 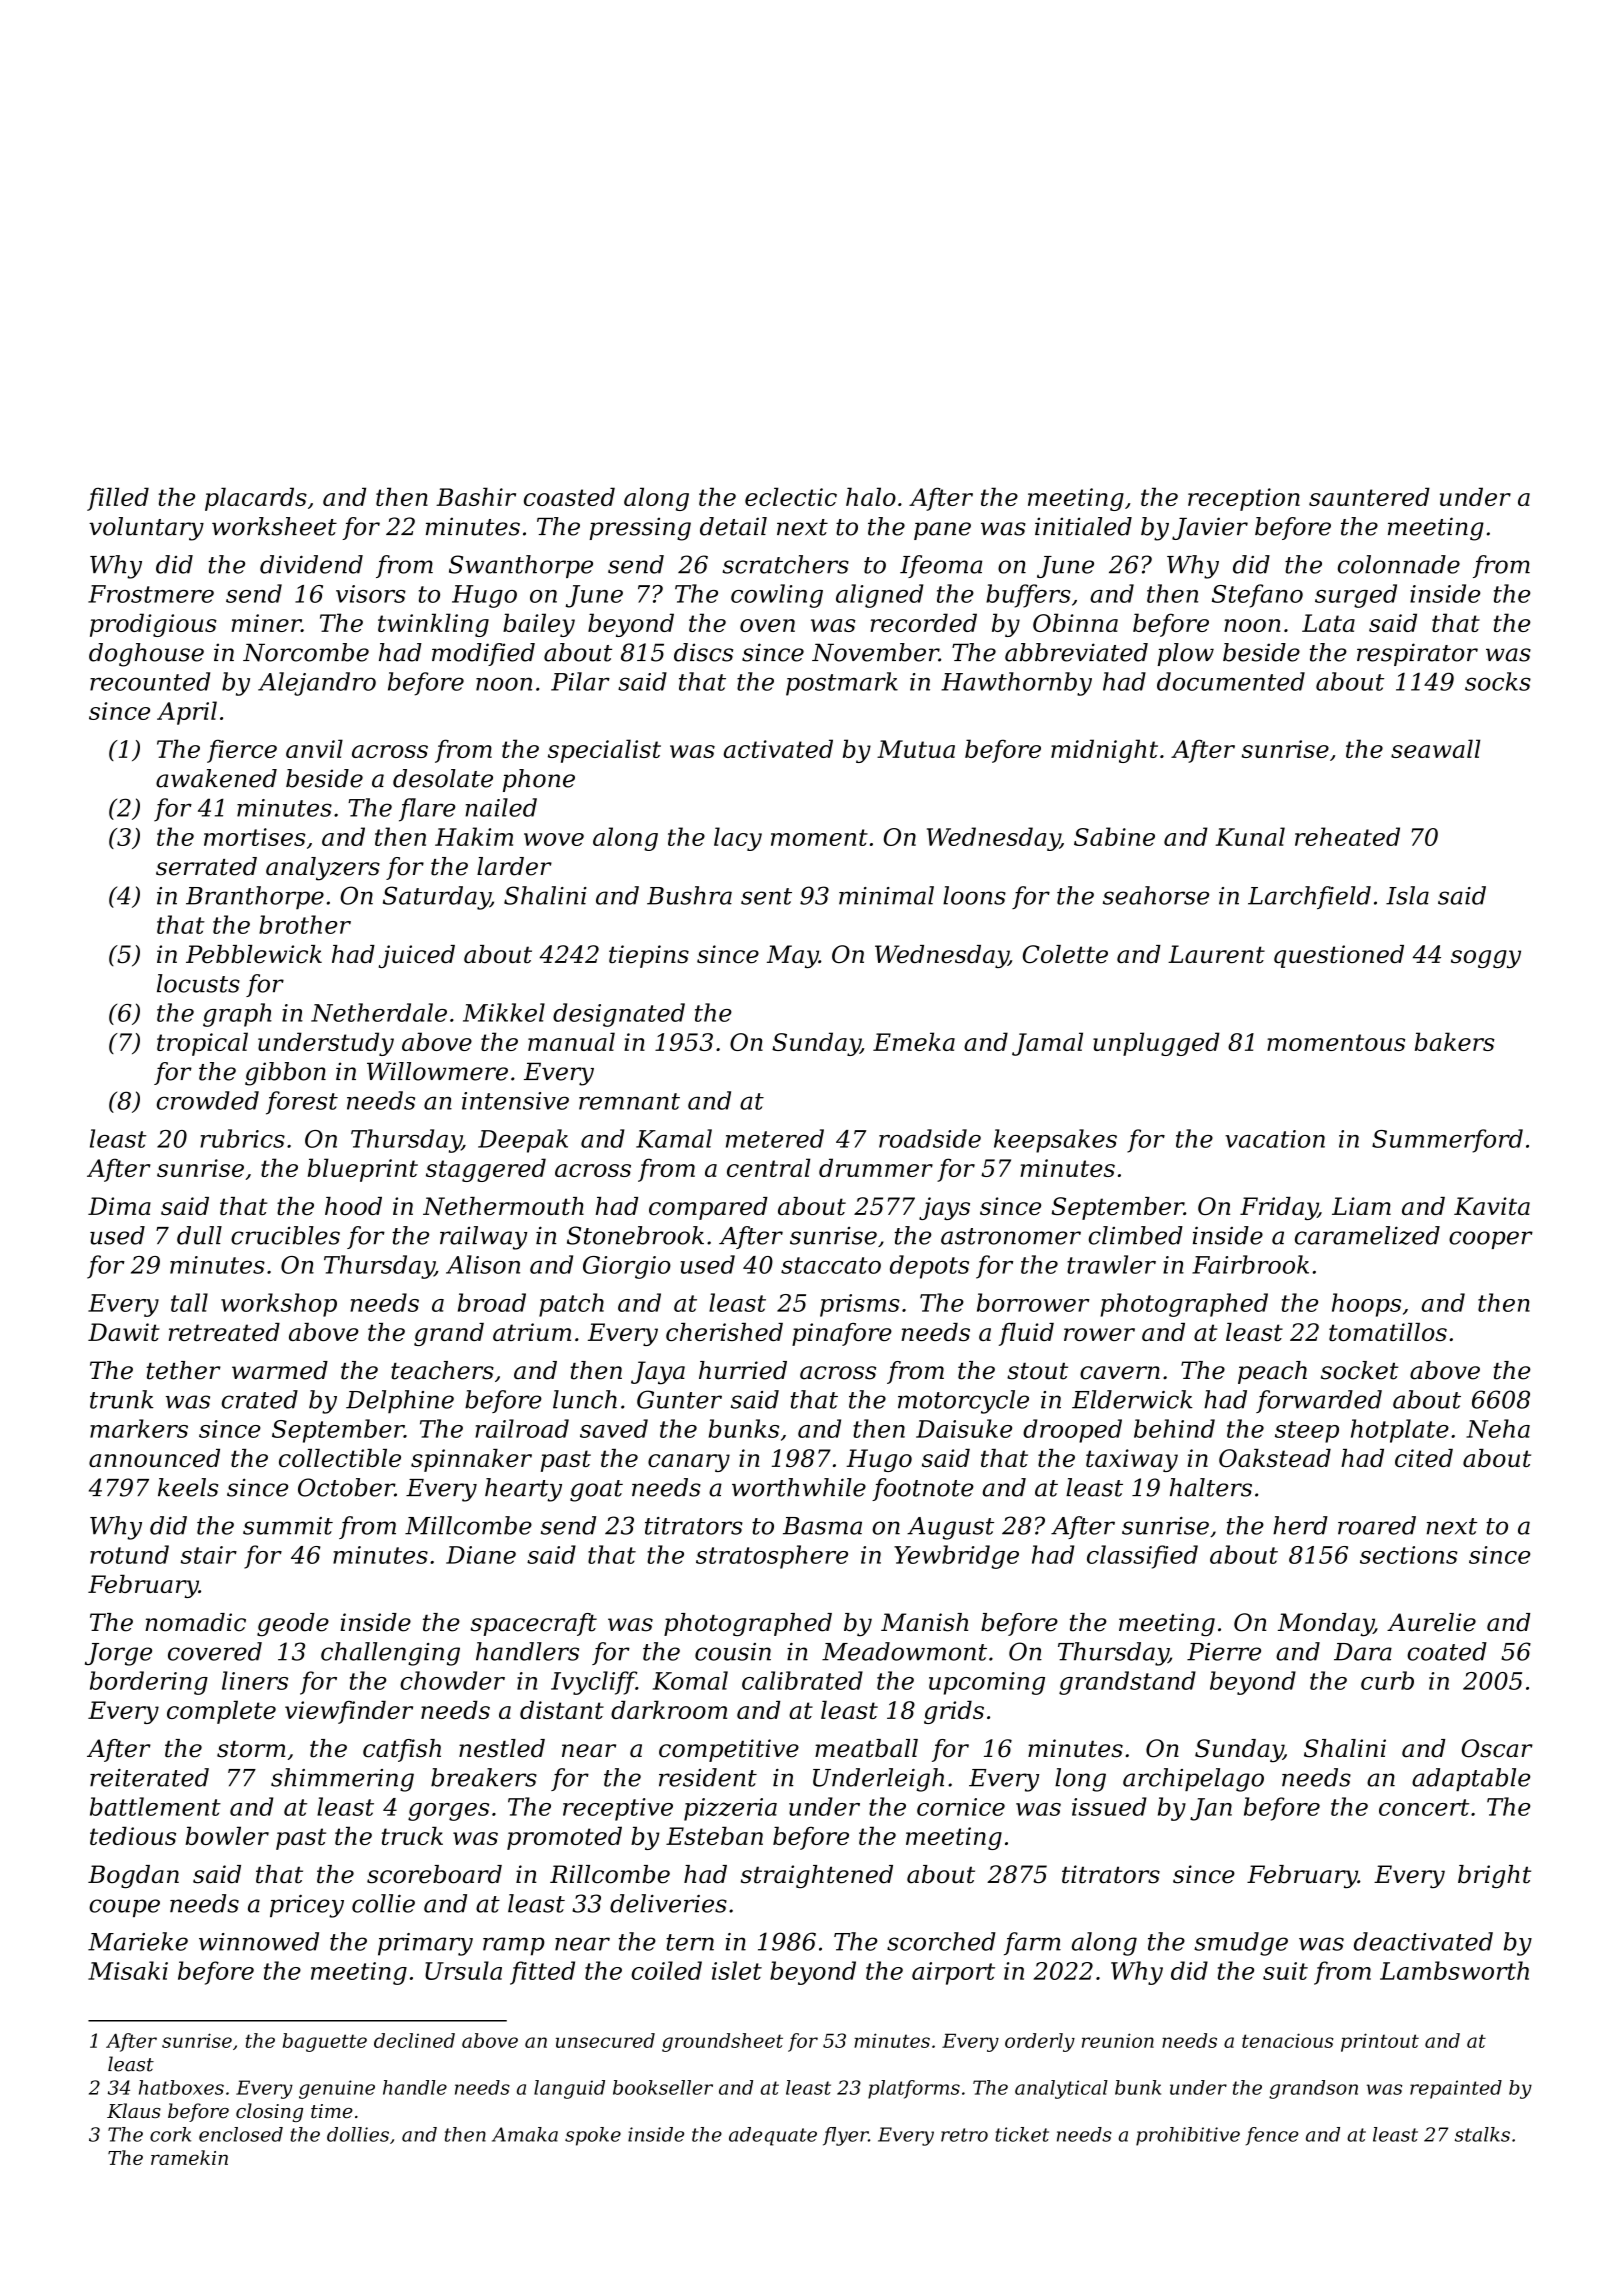 What do you see at coordinates (206, 866) in the page?
I see `serrated` at bounding box center [206, 866].
